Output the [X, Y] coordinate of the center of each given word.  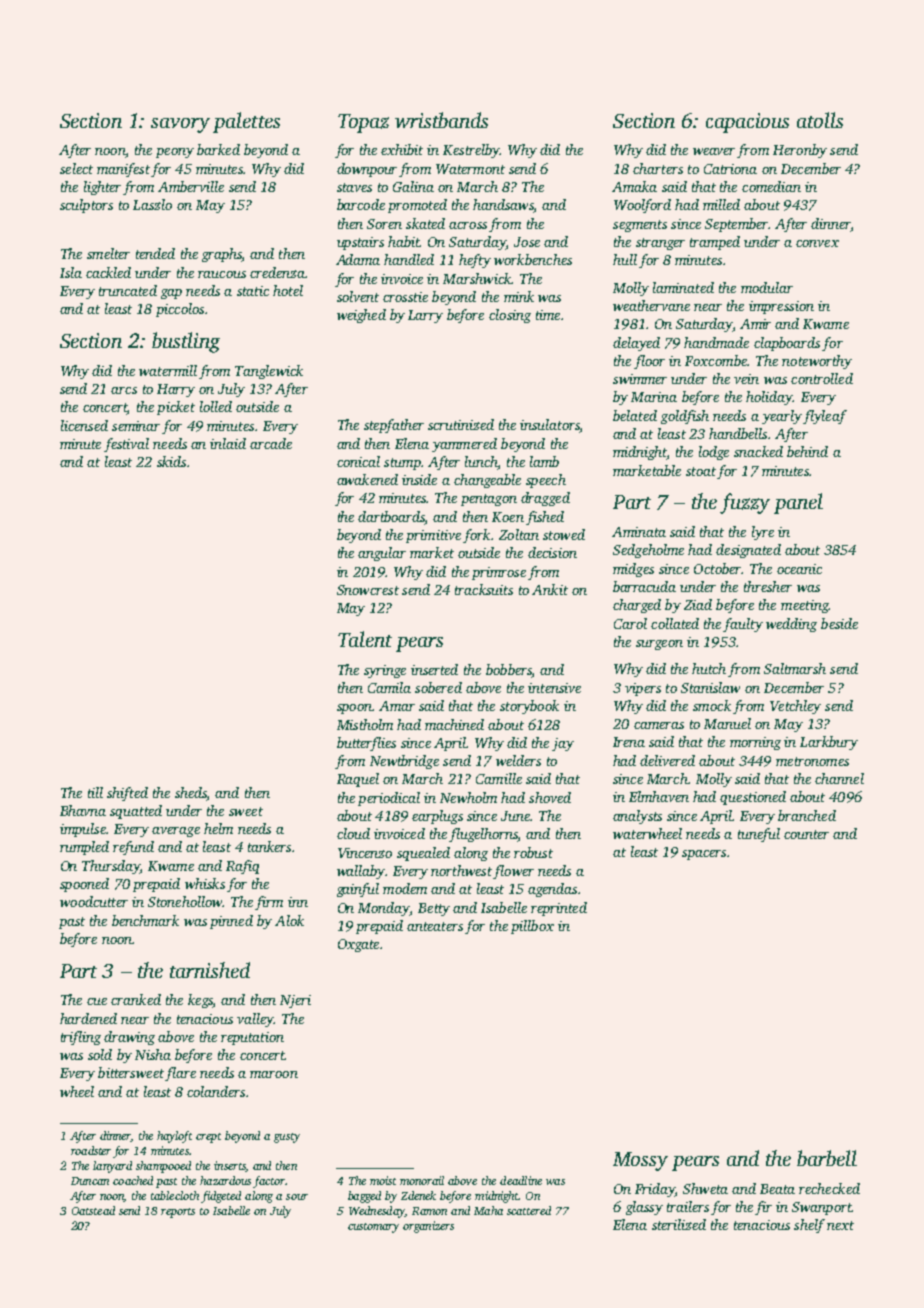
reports [178, 1213]
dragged [545, 499]
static [253, 291]
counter [806, 834]
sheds [191, 792]
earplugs [437, 817]
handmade [716, 342]
